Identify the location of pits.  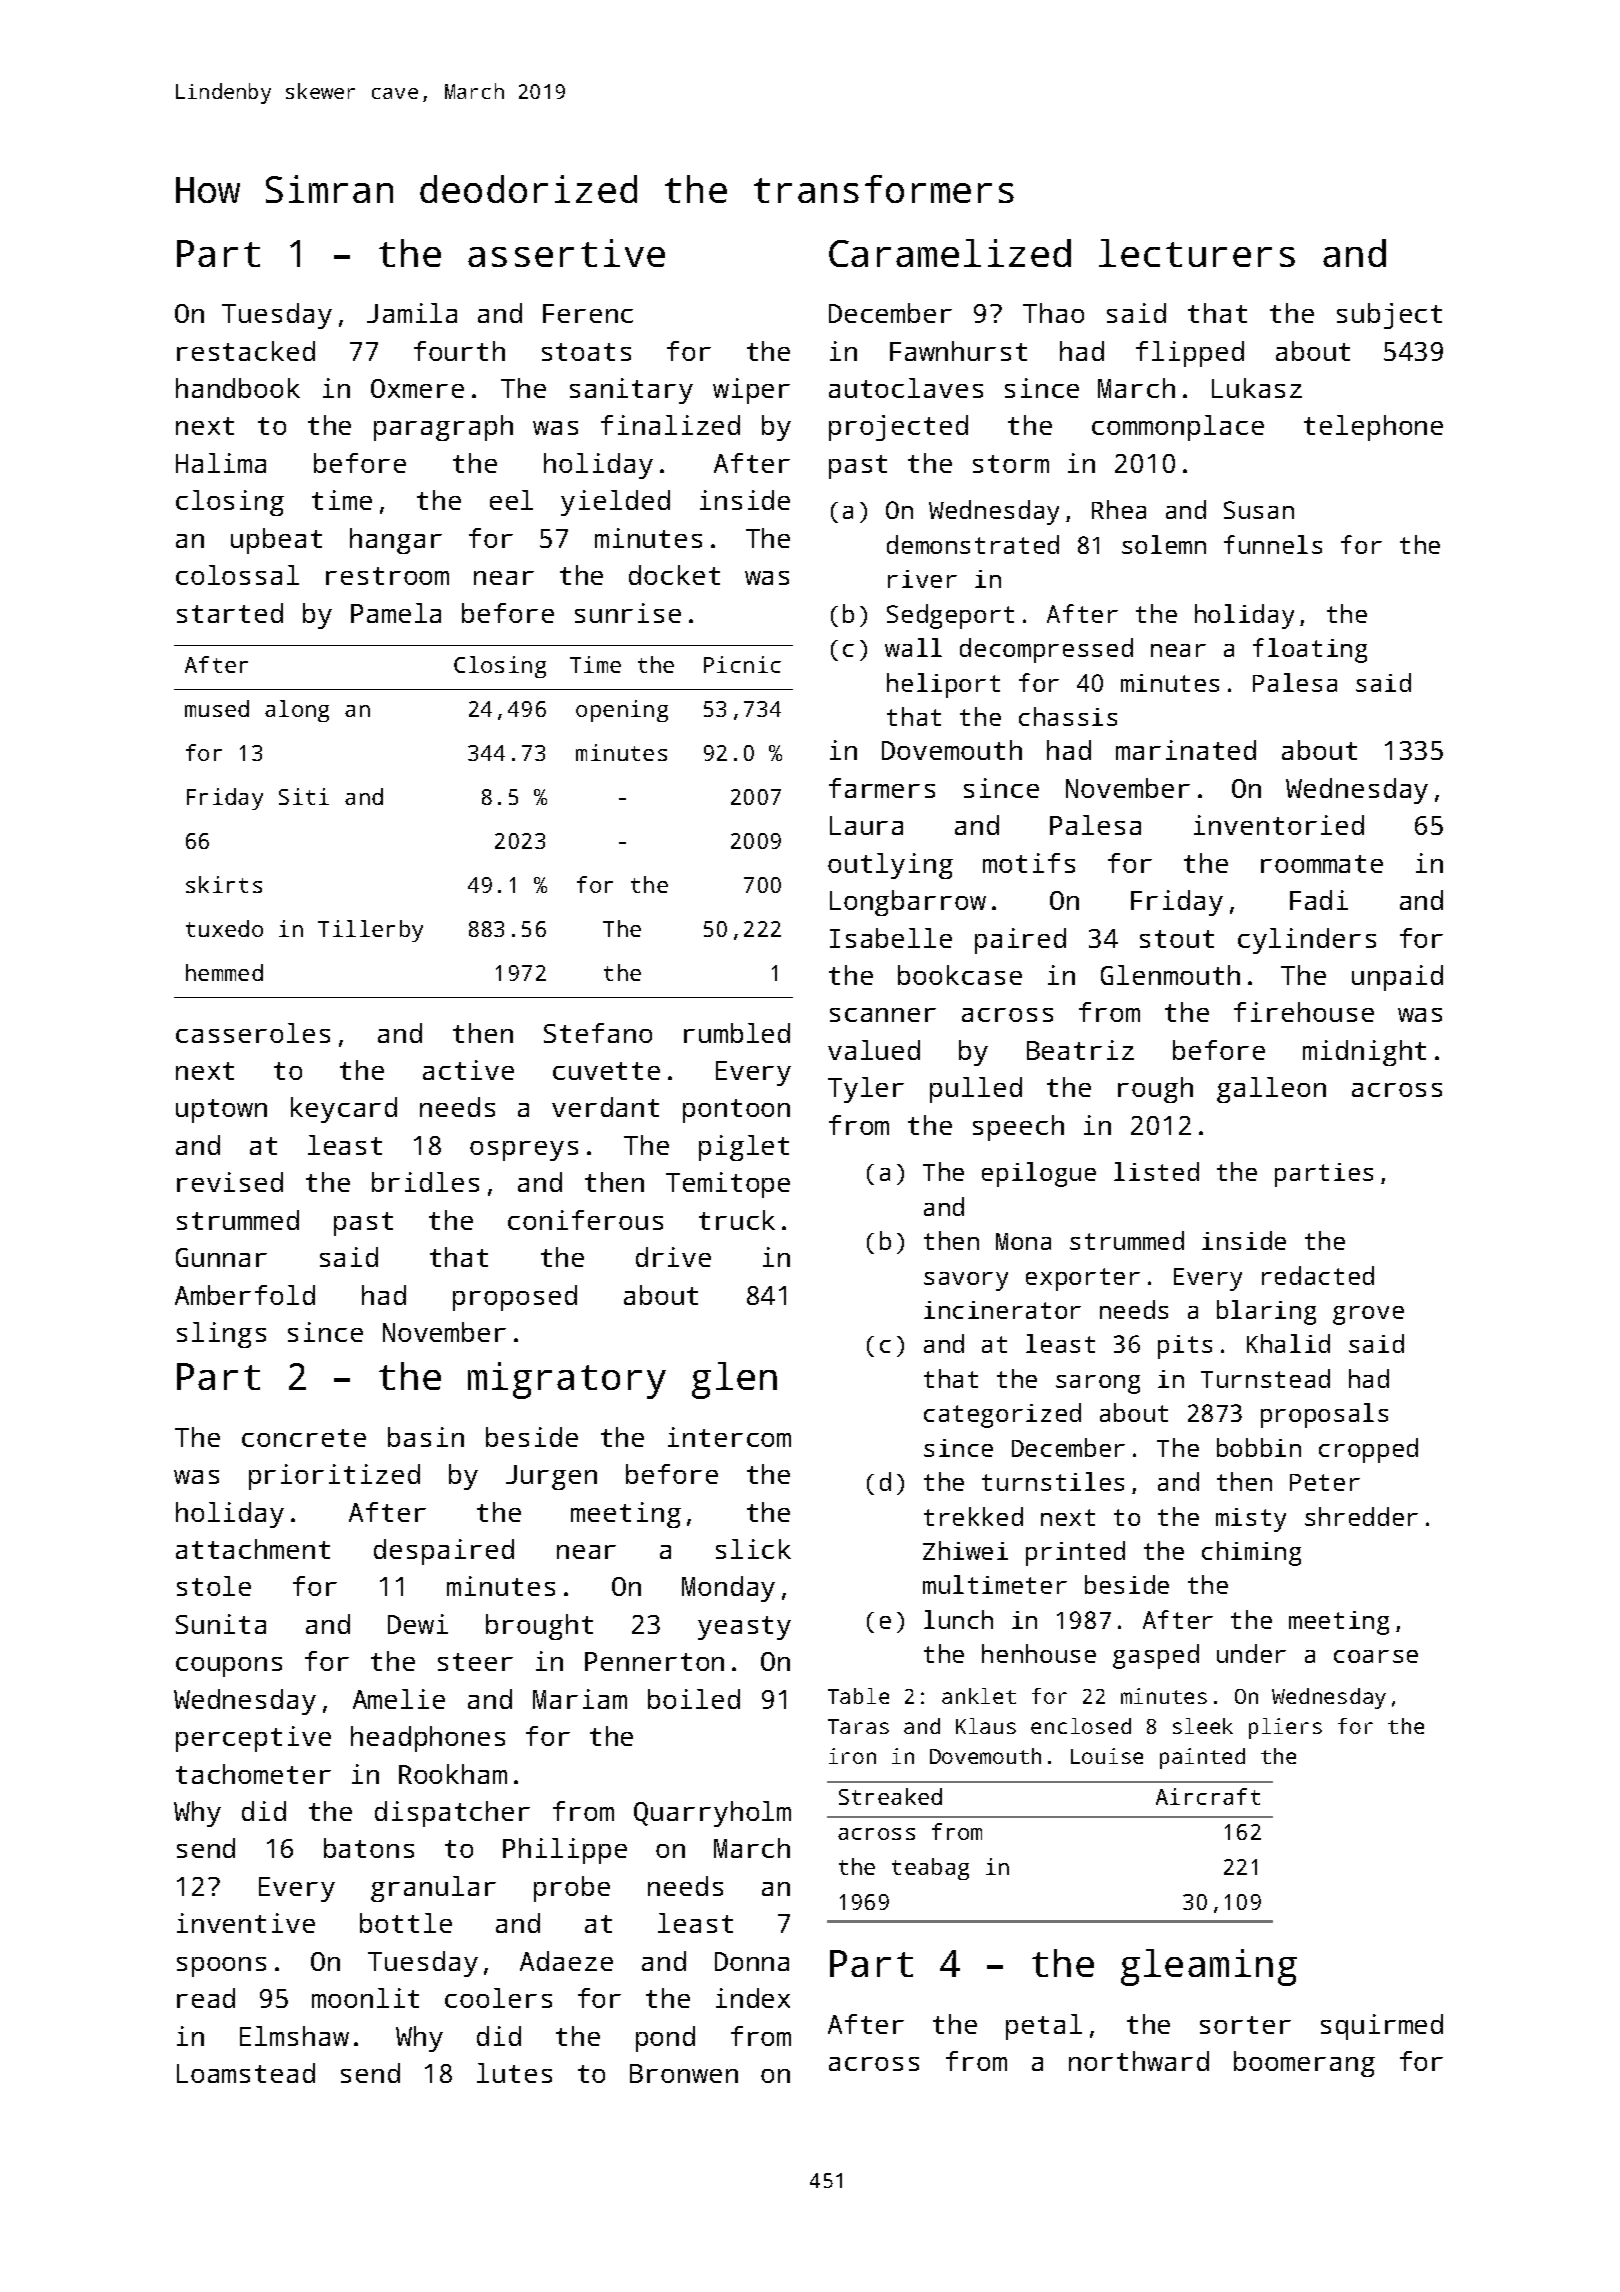
(1185, 1347).
